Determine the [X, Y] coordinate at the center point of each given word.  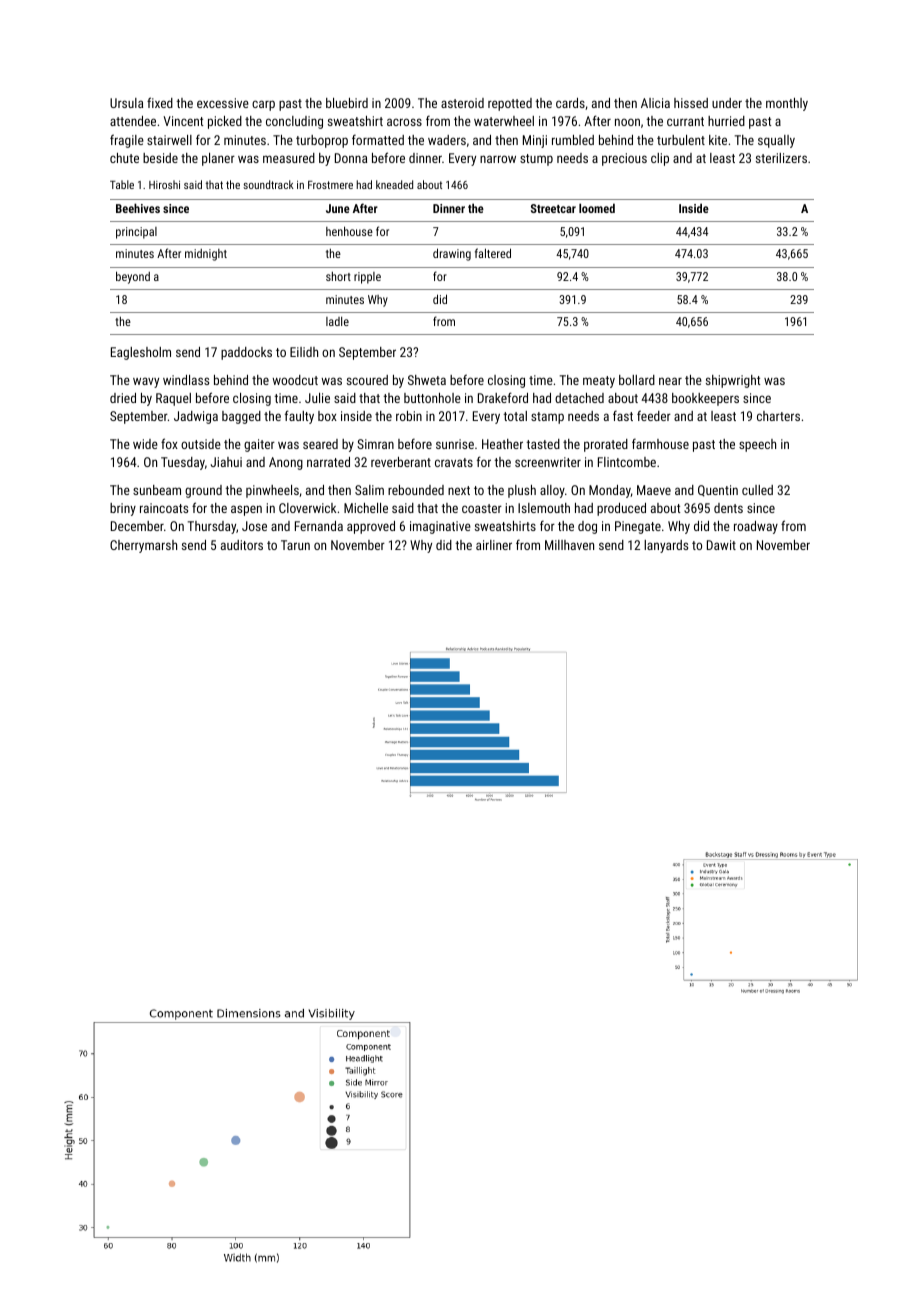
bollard [637, 380]
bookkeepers [705, 399]
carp [263, 105]
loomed [597, 208]
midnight [206, 255]
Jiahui [226, 462]
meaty [599, 382]
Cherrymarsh [143, 546]
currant [685, 121]
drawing [452, 254]
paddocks [246, 353]
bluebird [347, 103]
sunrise [455, 444]
